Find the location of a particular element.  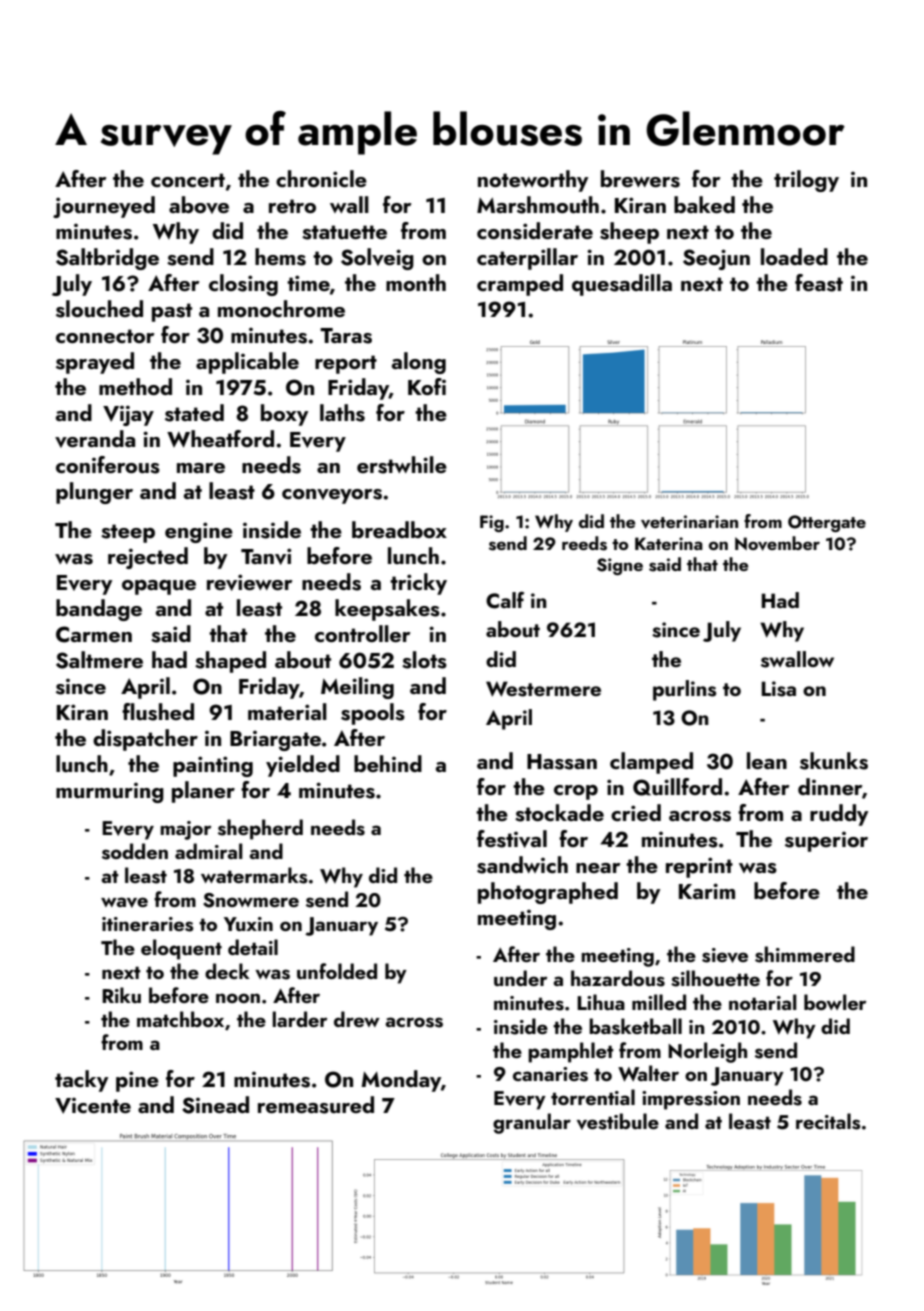

feast is located at coordinates (819, 283).
